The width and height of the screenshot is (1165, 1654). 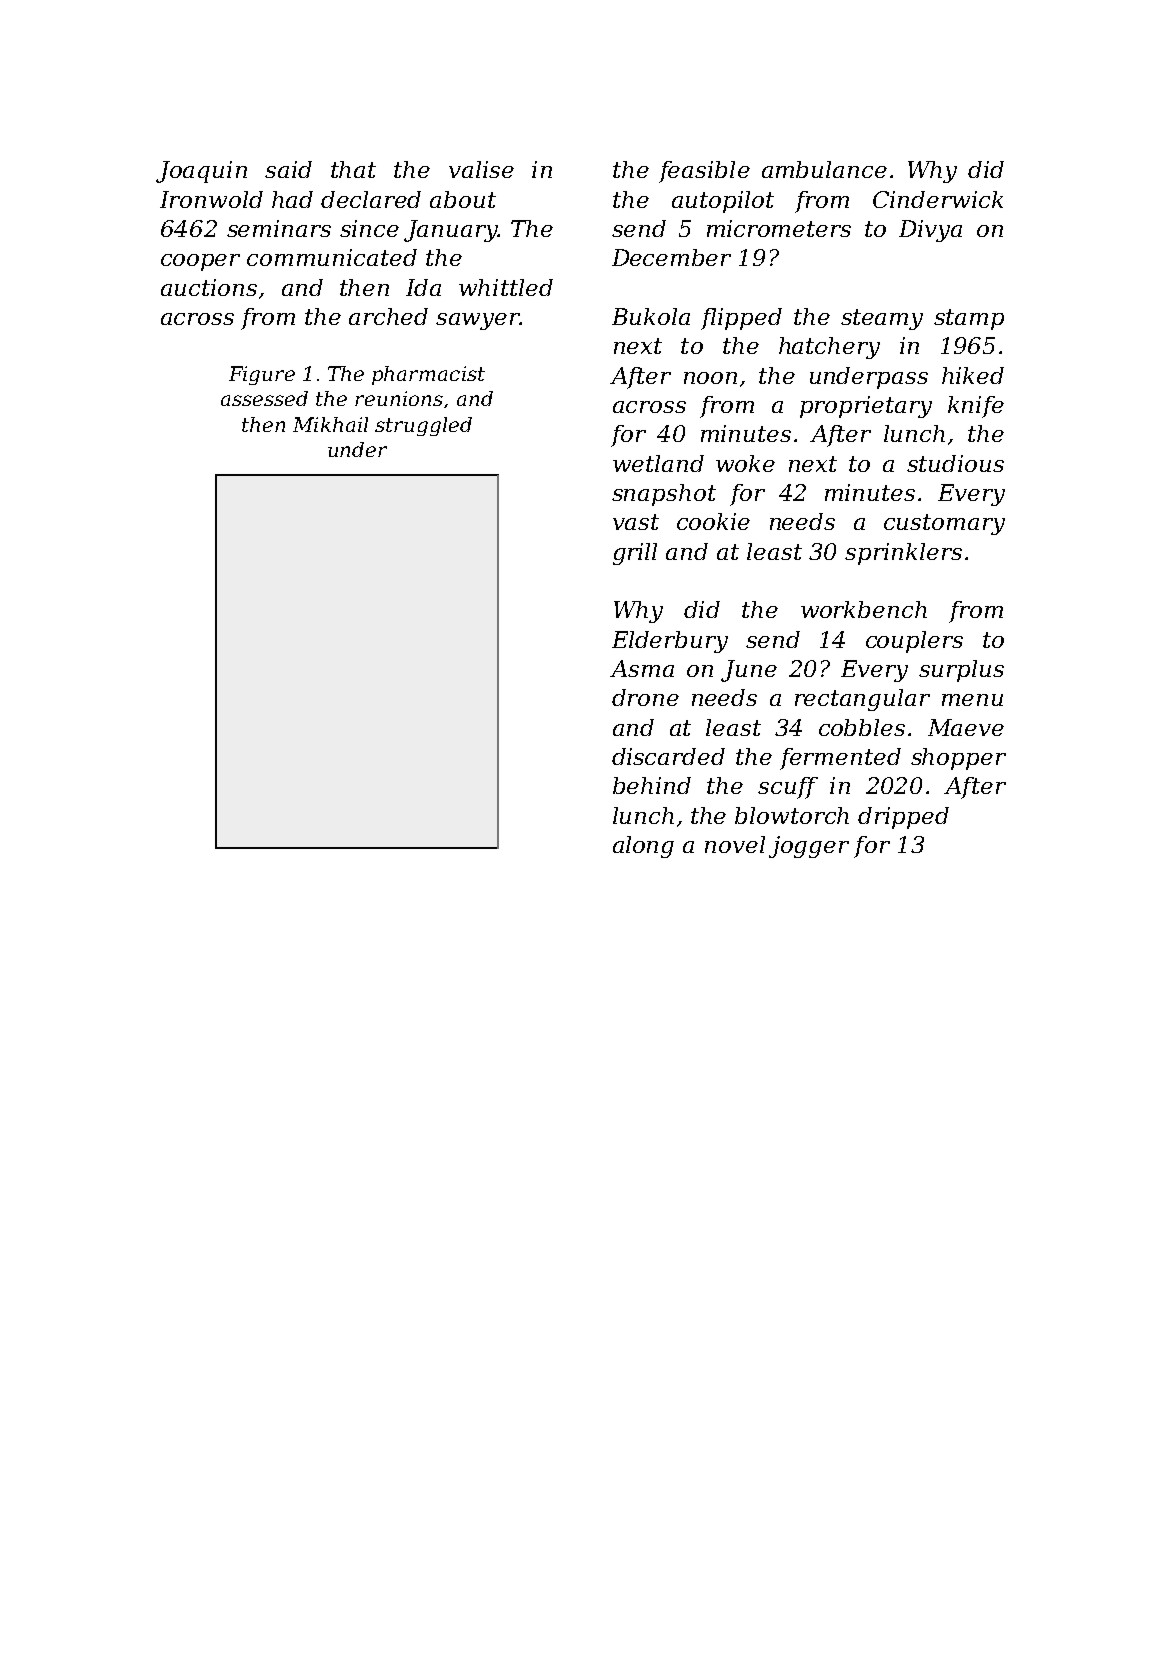 I want to click on behind, so click(x=652, y=785).
